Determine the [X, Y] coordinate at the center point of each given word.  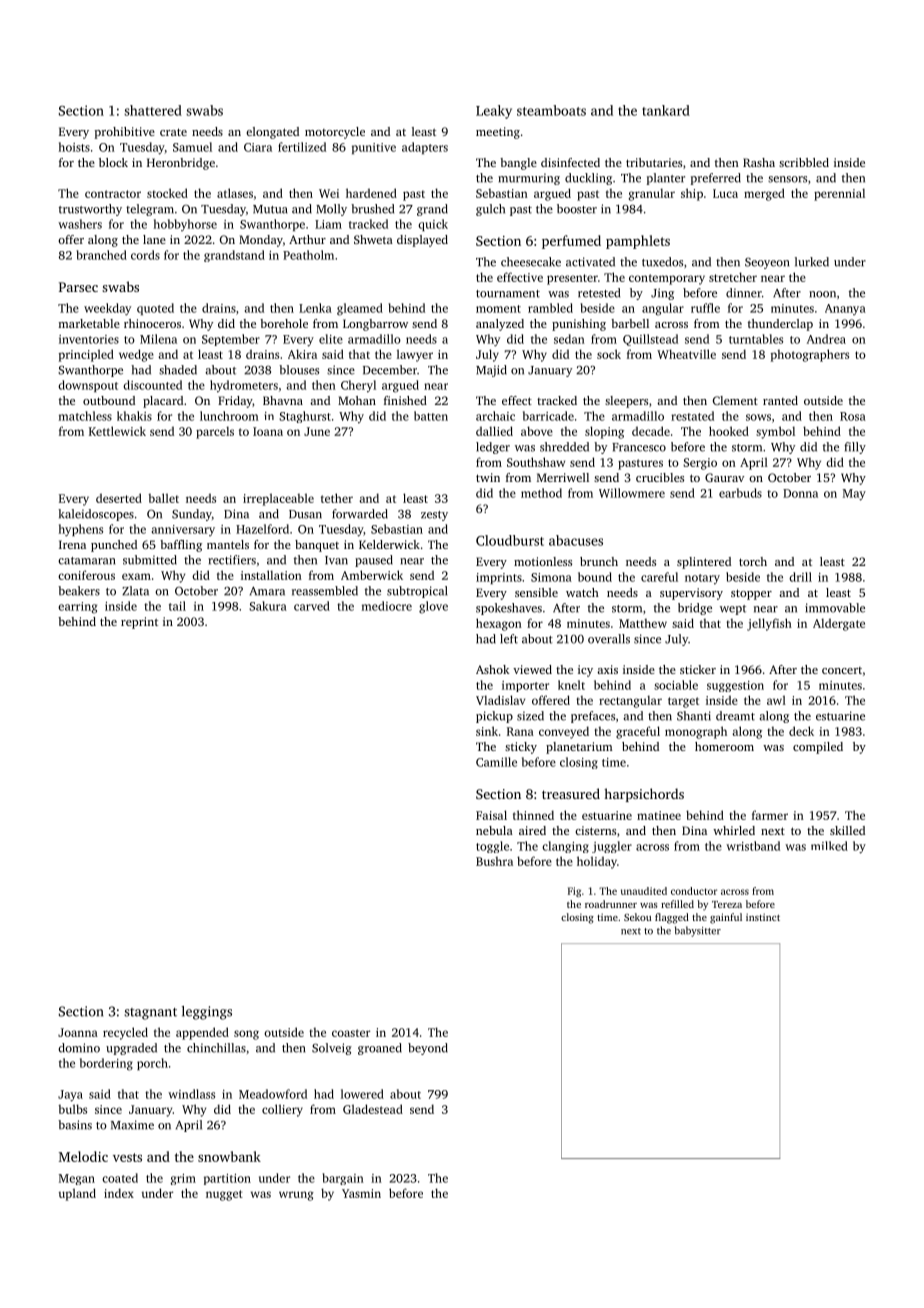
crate [173, 132]
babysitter [698, 931]
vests [127, 1157]
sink [487, 731]
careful [659, 577]
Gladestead [373, 1109]
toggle [492, 847]
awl [776, 700]
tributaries [654, 162]
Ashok [493, 669]
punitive [374, 148]
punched [114, 546]
